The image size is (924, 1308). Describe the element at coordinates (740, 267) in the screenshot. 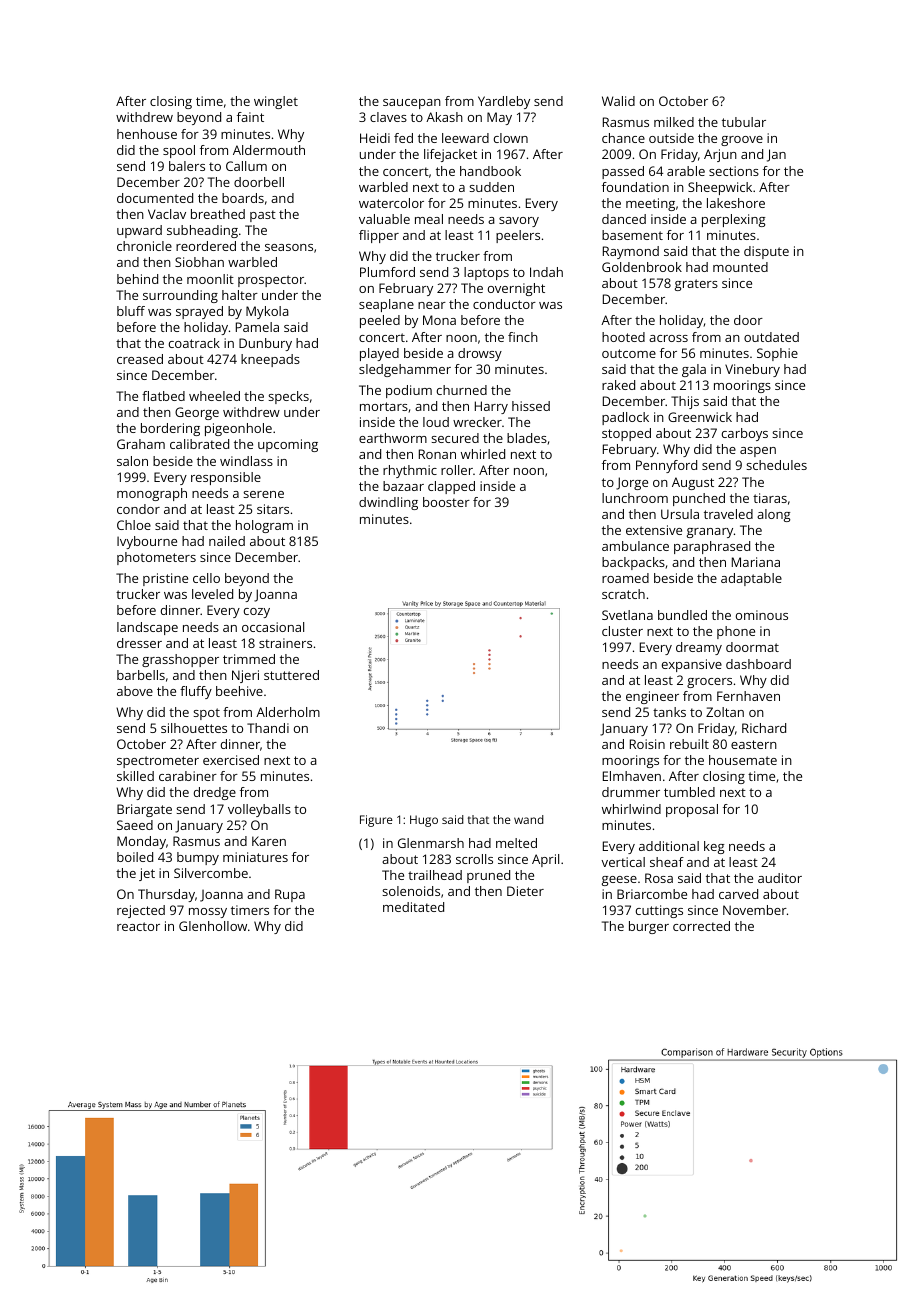

I see `mounted` at that location.
